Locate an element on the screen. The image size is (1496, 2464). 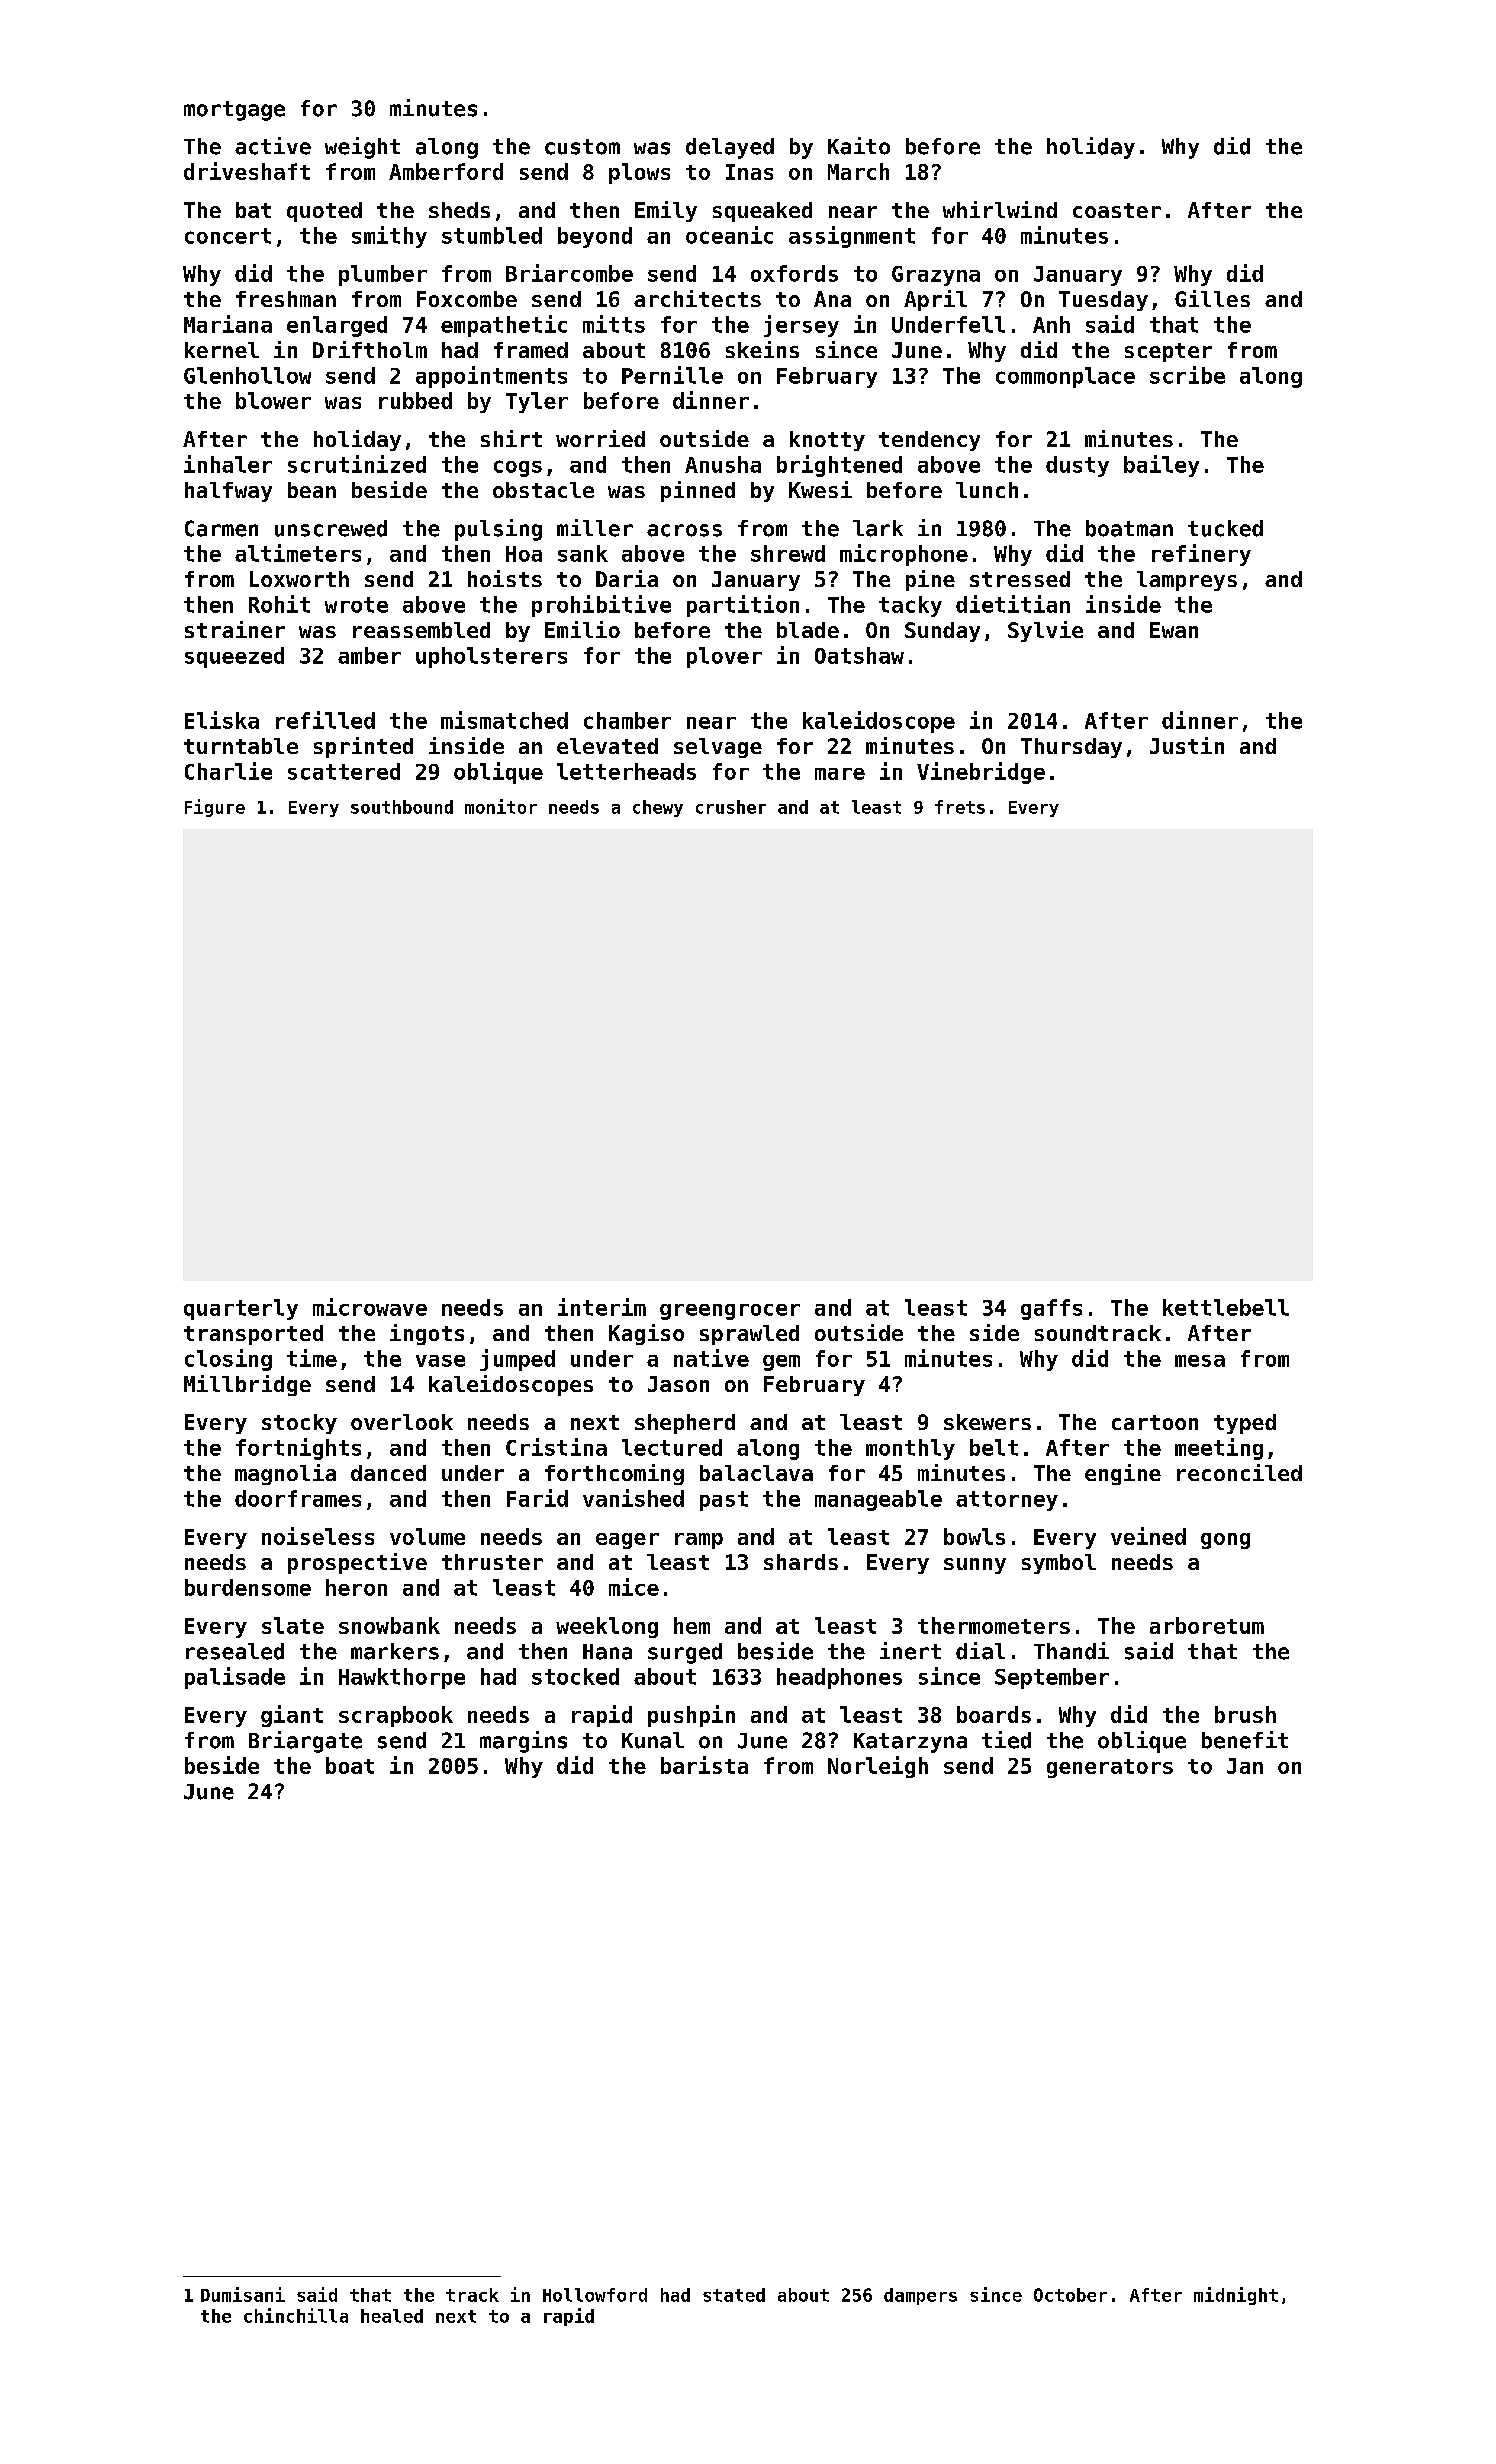
southbound is located at coordinates (402, 807).
